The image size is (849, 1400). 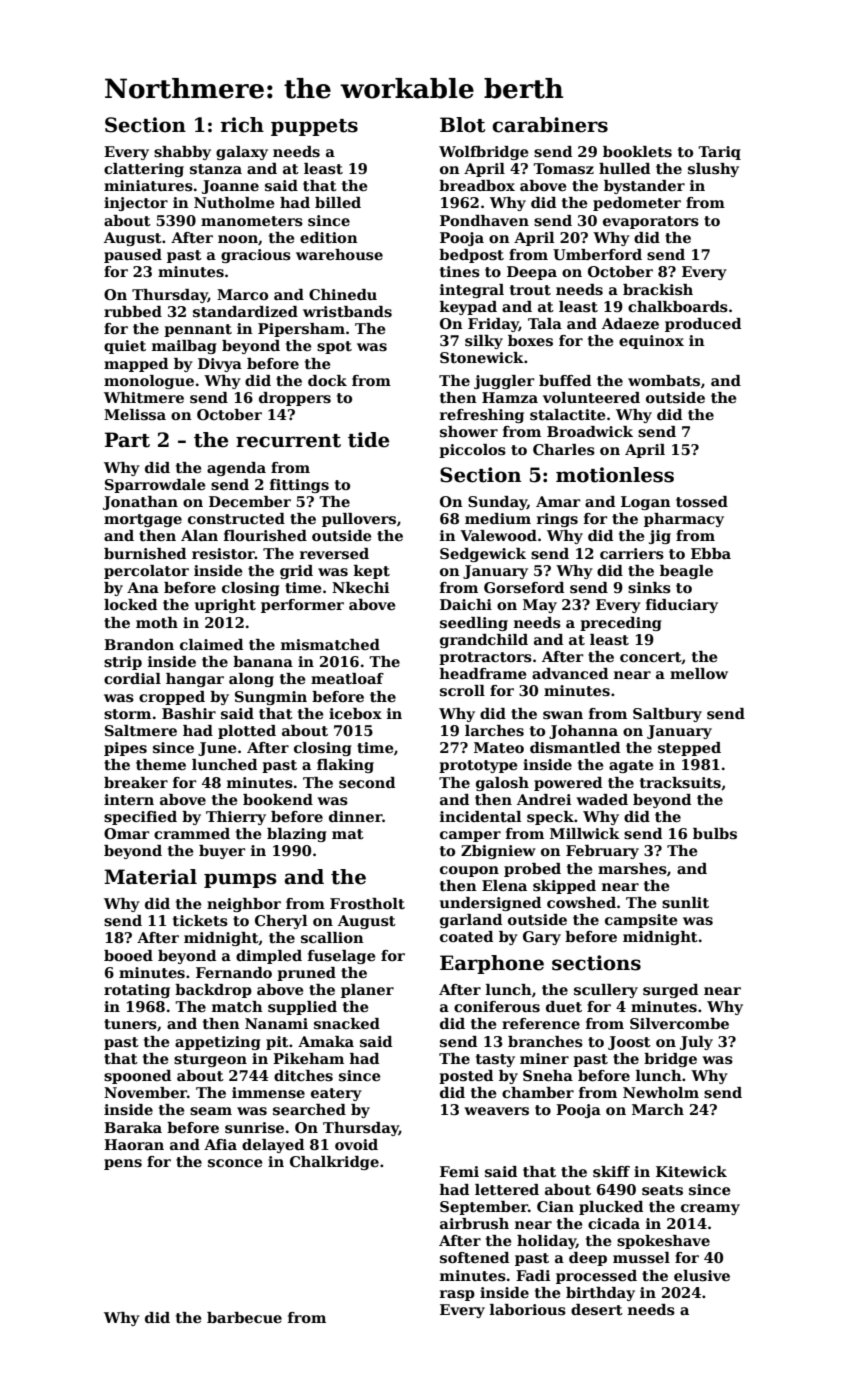 I want to click on skiff, so click(x=611, y=1172).
